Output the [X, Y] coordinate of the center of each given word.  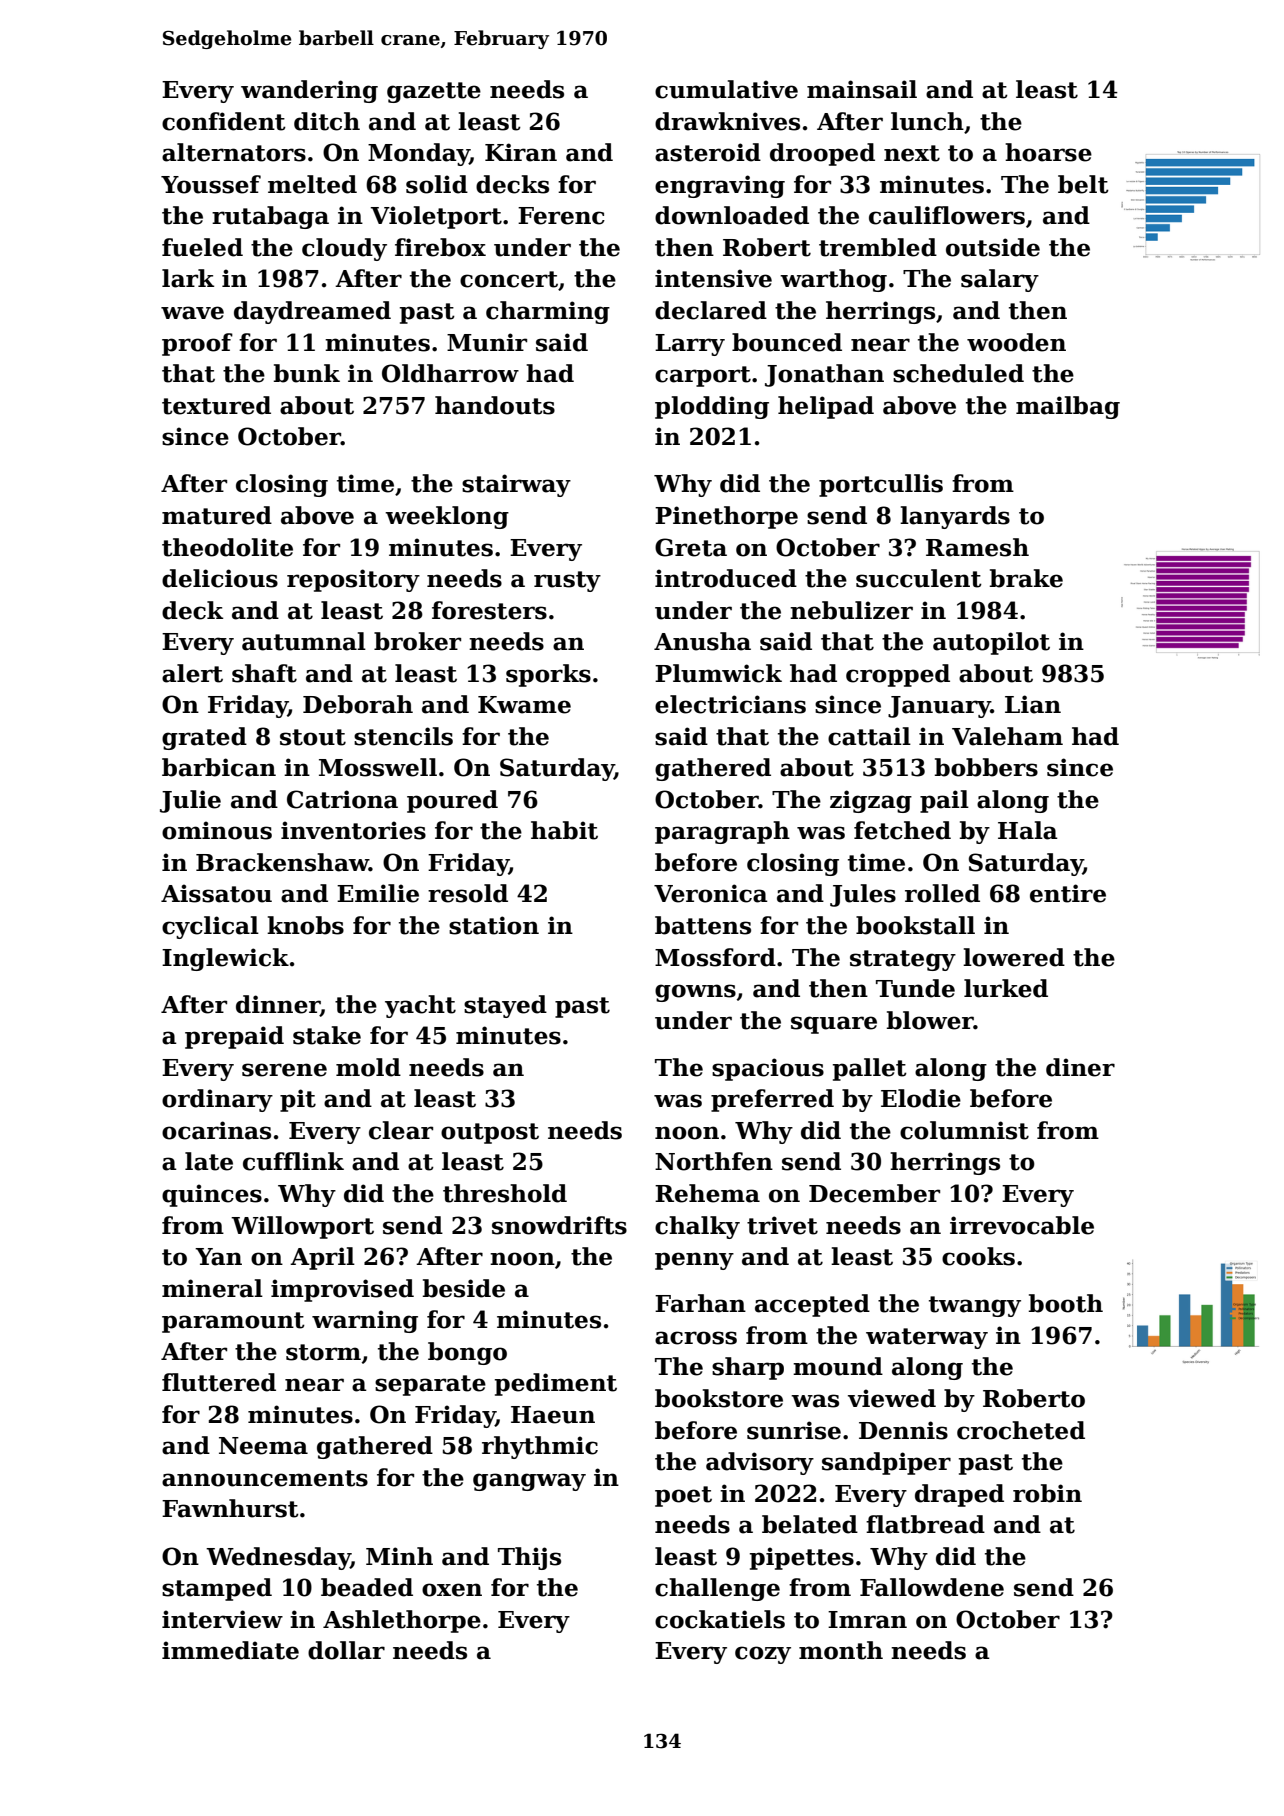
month [841, 1650]
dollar [346, 1650]
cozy [763, 1655]
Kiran [521, 152]
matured [217, 515]
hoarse [1048, 152]
